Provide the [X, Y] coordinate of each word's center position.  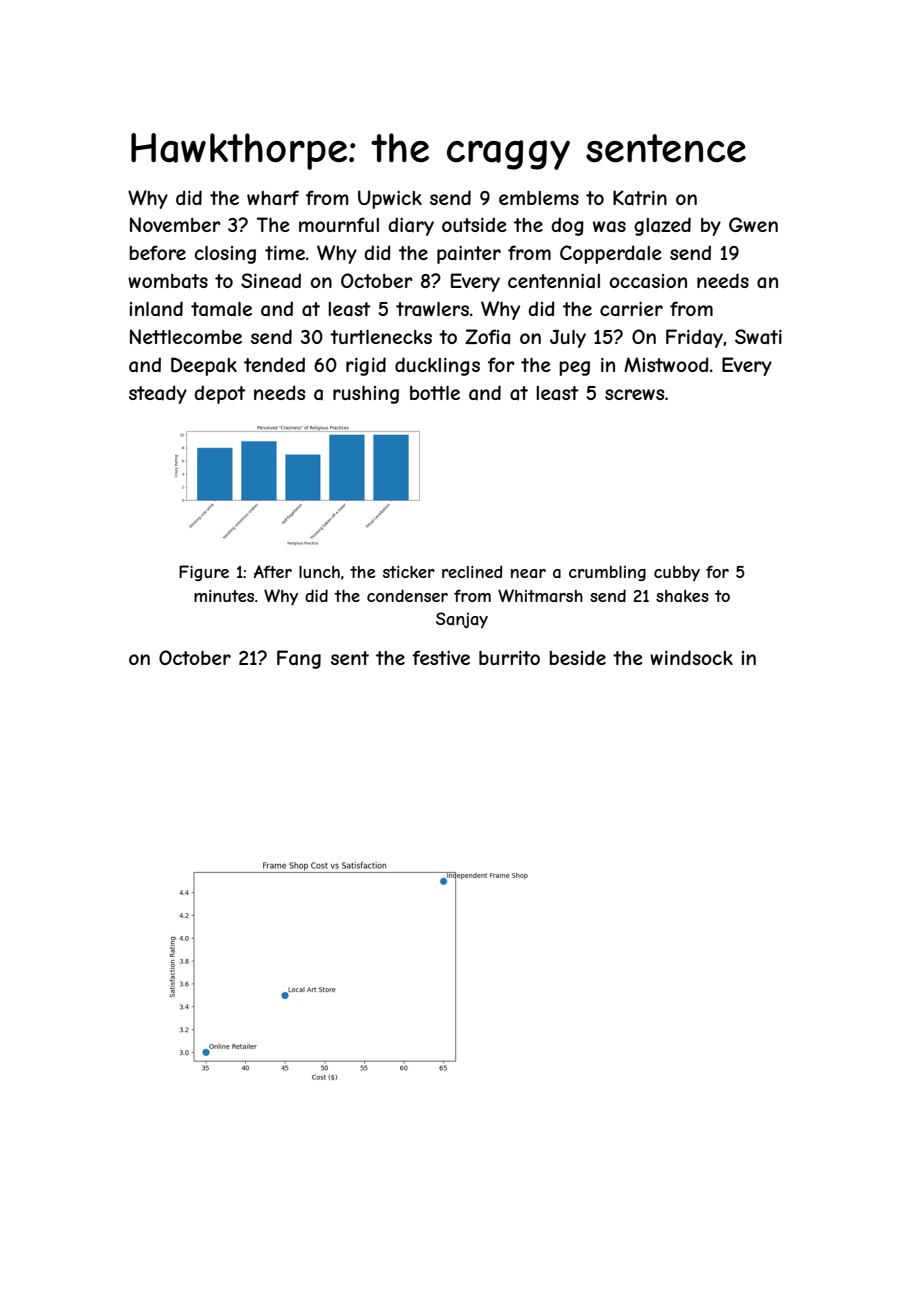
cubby [677, 574]
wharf [273, 197]
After [273, 571]
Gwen [753, 224]
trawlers [432, 309]
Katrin [640, 198]
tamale [221, 309]
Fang [299, 659]
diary [411, 226]
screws [634, 394]
